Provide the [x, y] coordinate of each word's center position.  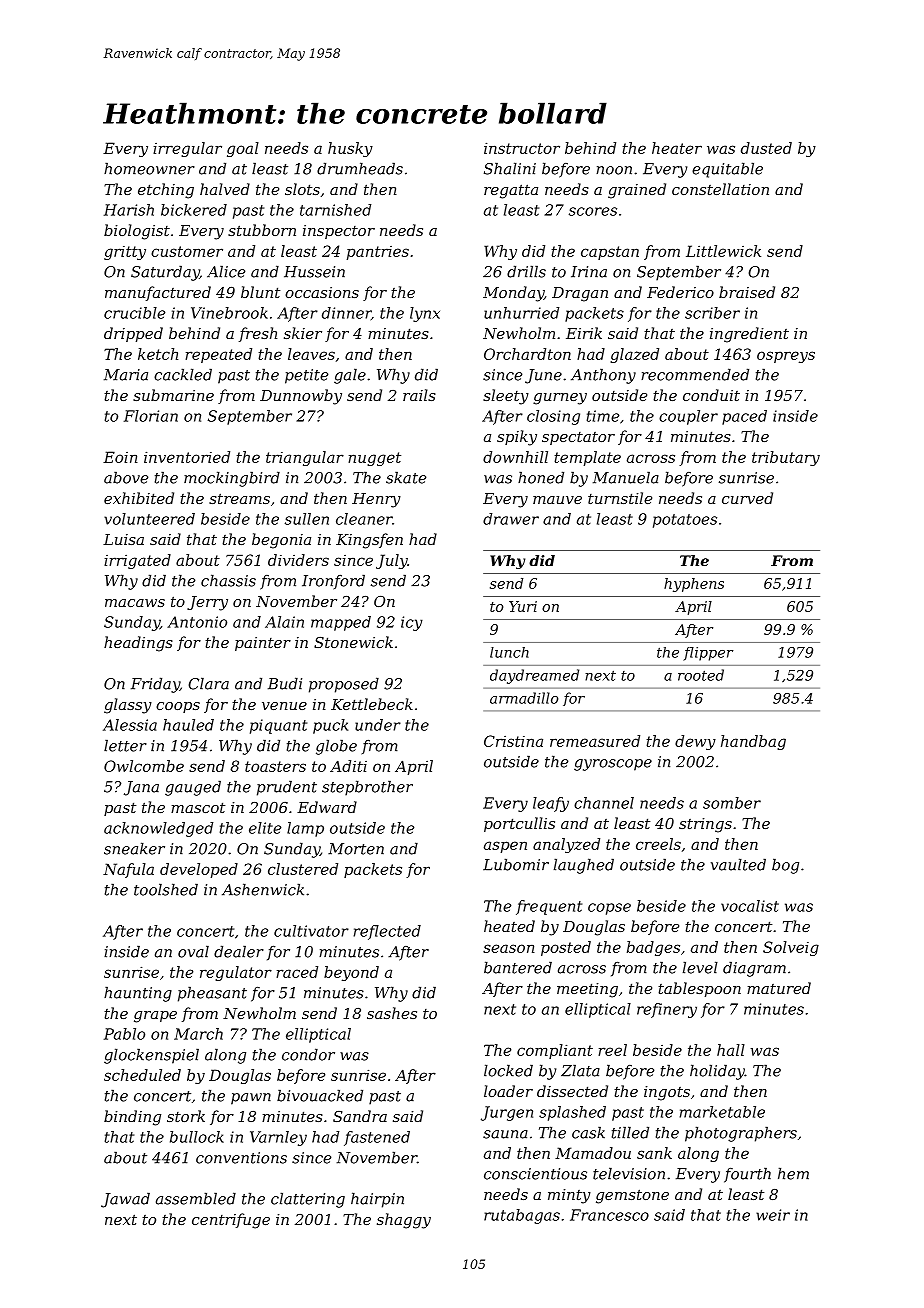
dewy [695, 742]
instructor [522, 148]
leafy [551, 804]
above [126, 477]
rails [419, 395]
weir [773, 1215]
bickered [194, 210]
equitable [727, 170]
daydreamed [534, 676]
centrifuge [231, 1221]
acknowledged [158, 829]
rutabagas [522, 1216]
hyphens [694, 585]
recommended [695, 374]
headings [138, 644]
